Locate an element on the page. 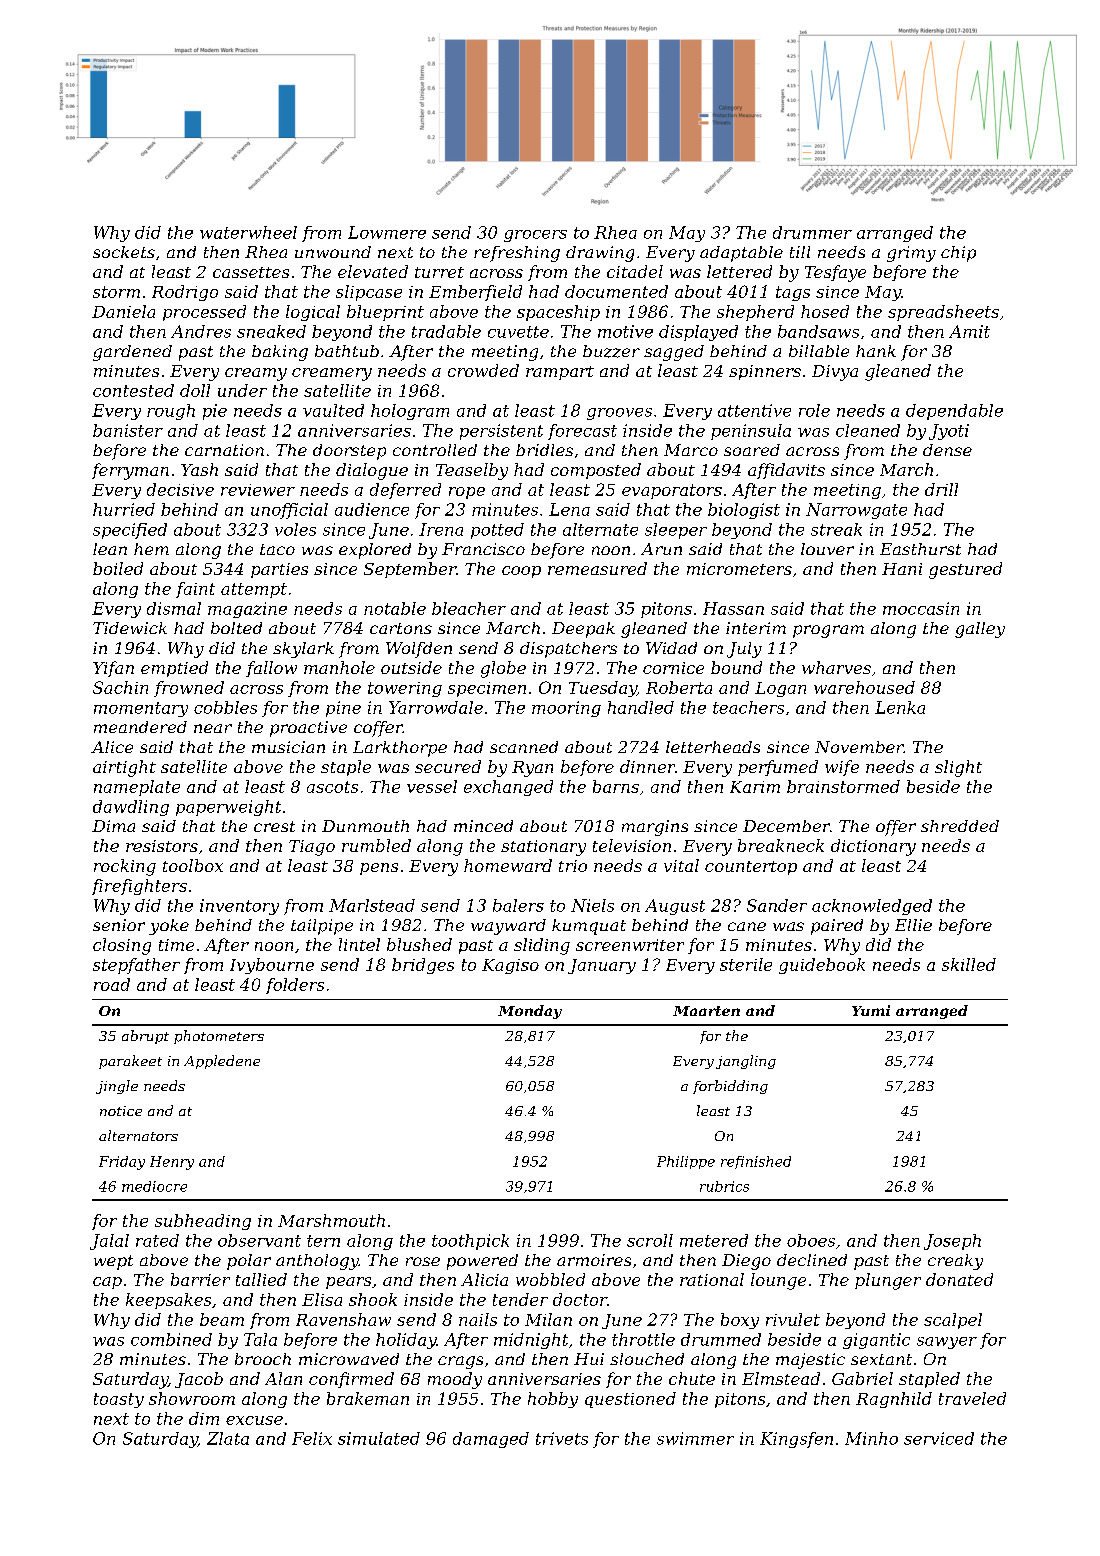  soared is located at coordinates (752, 450).
